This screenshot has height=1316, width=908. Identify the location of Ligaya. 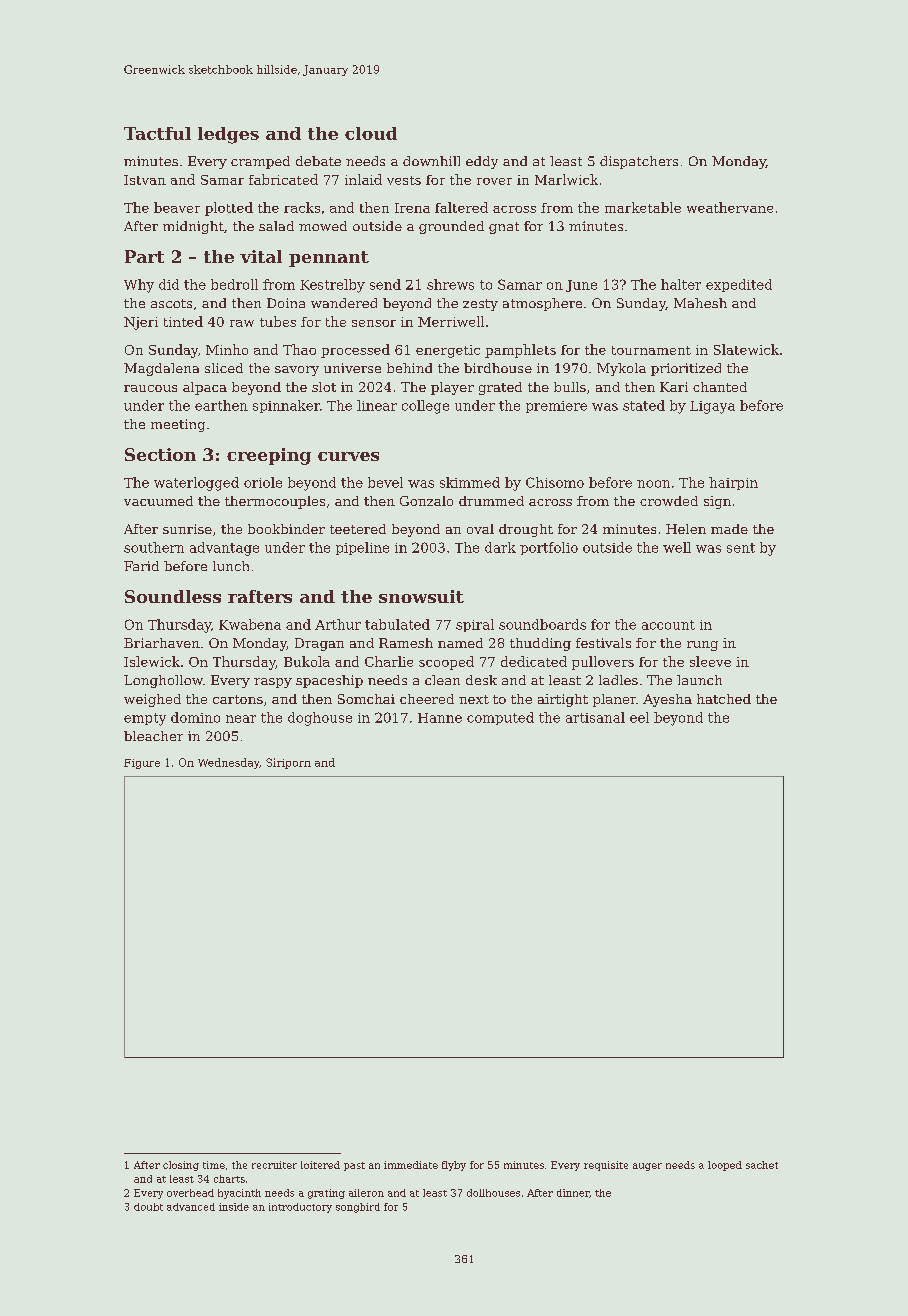
(712, 407).
